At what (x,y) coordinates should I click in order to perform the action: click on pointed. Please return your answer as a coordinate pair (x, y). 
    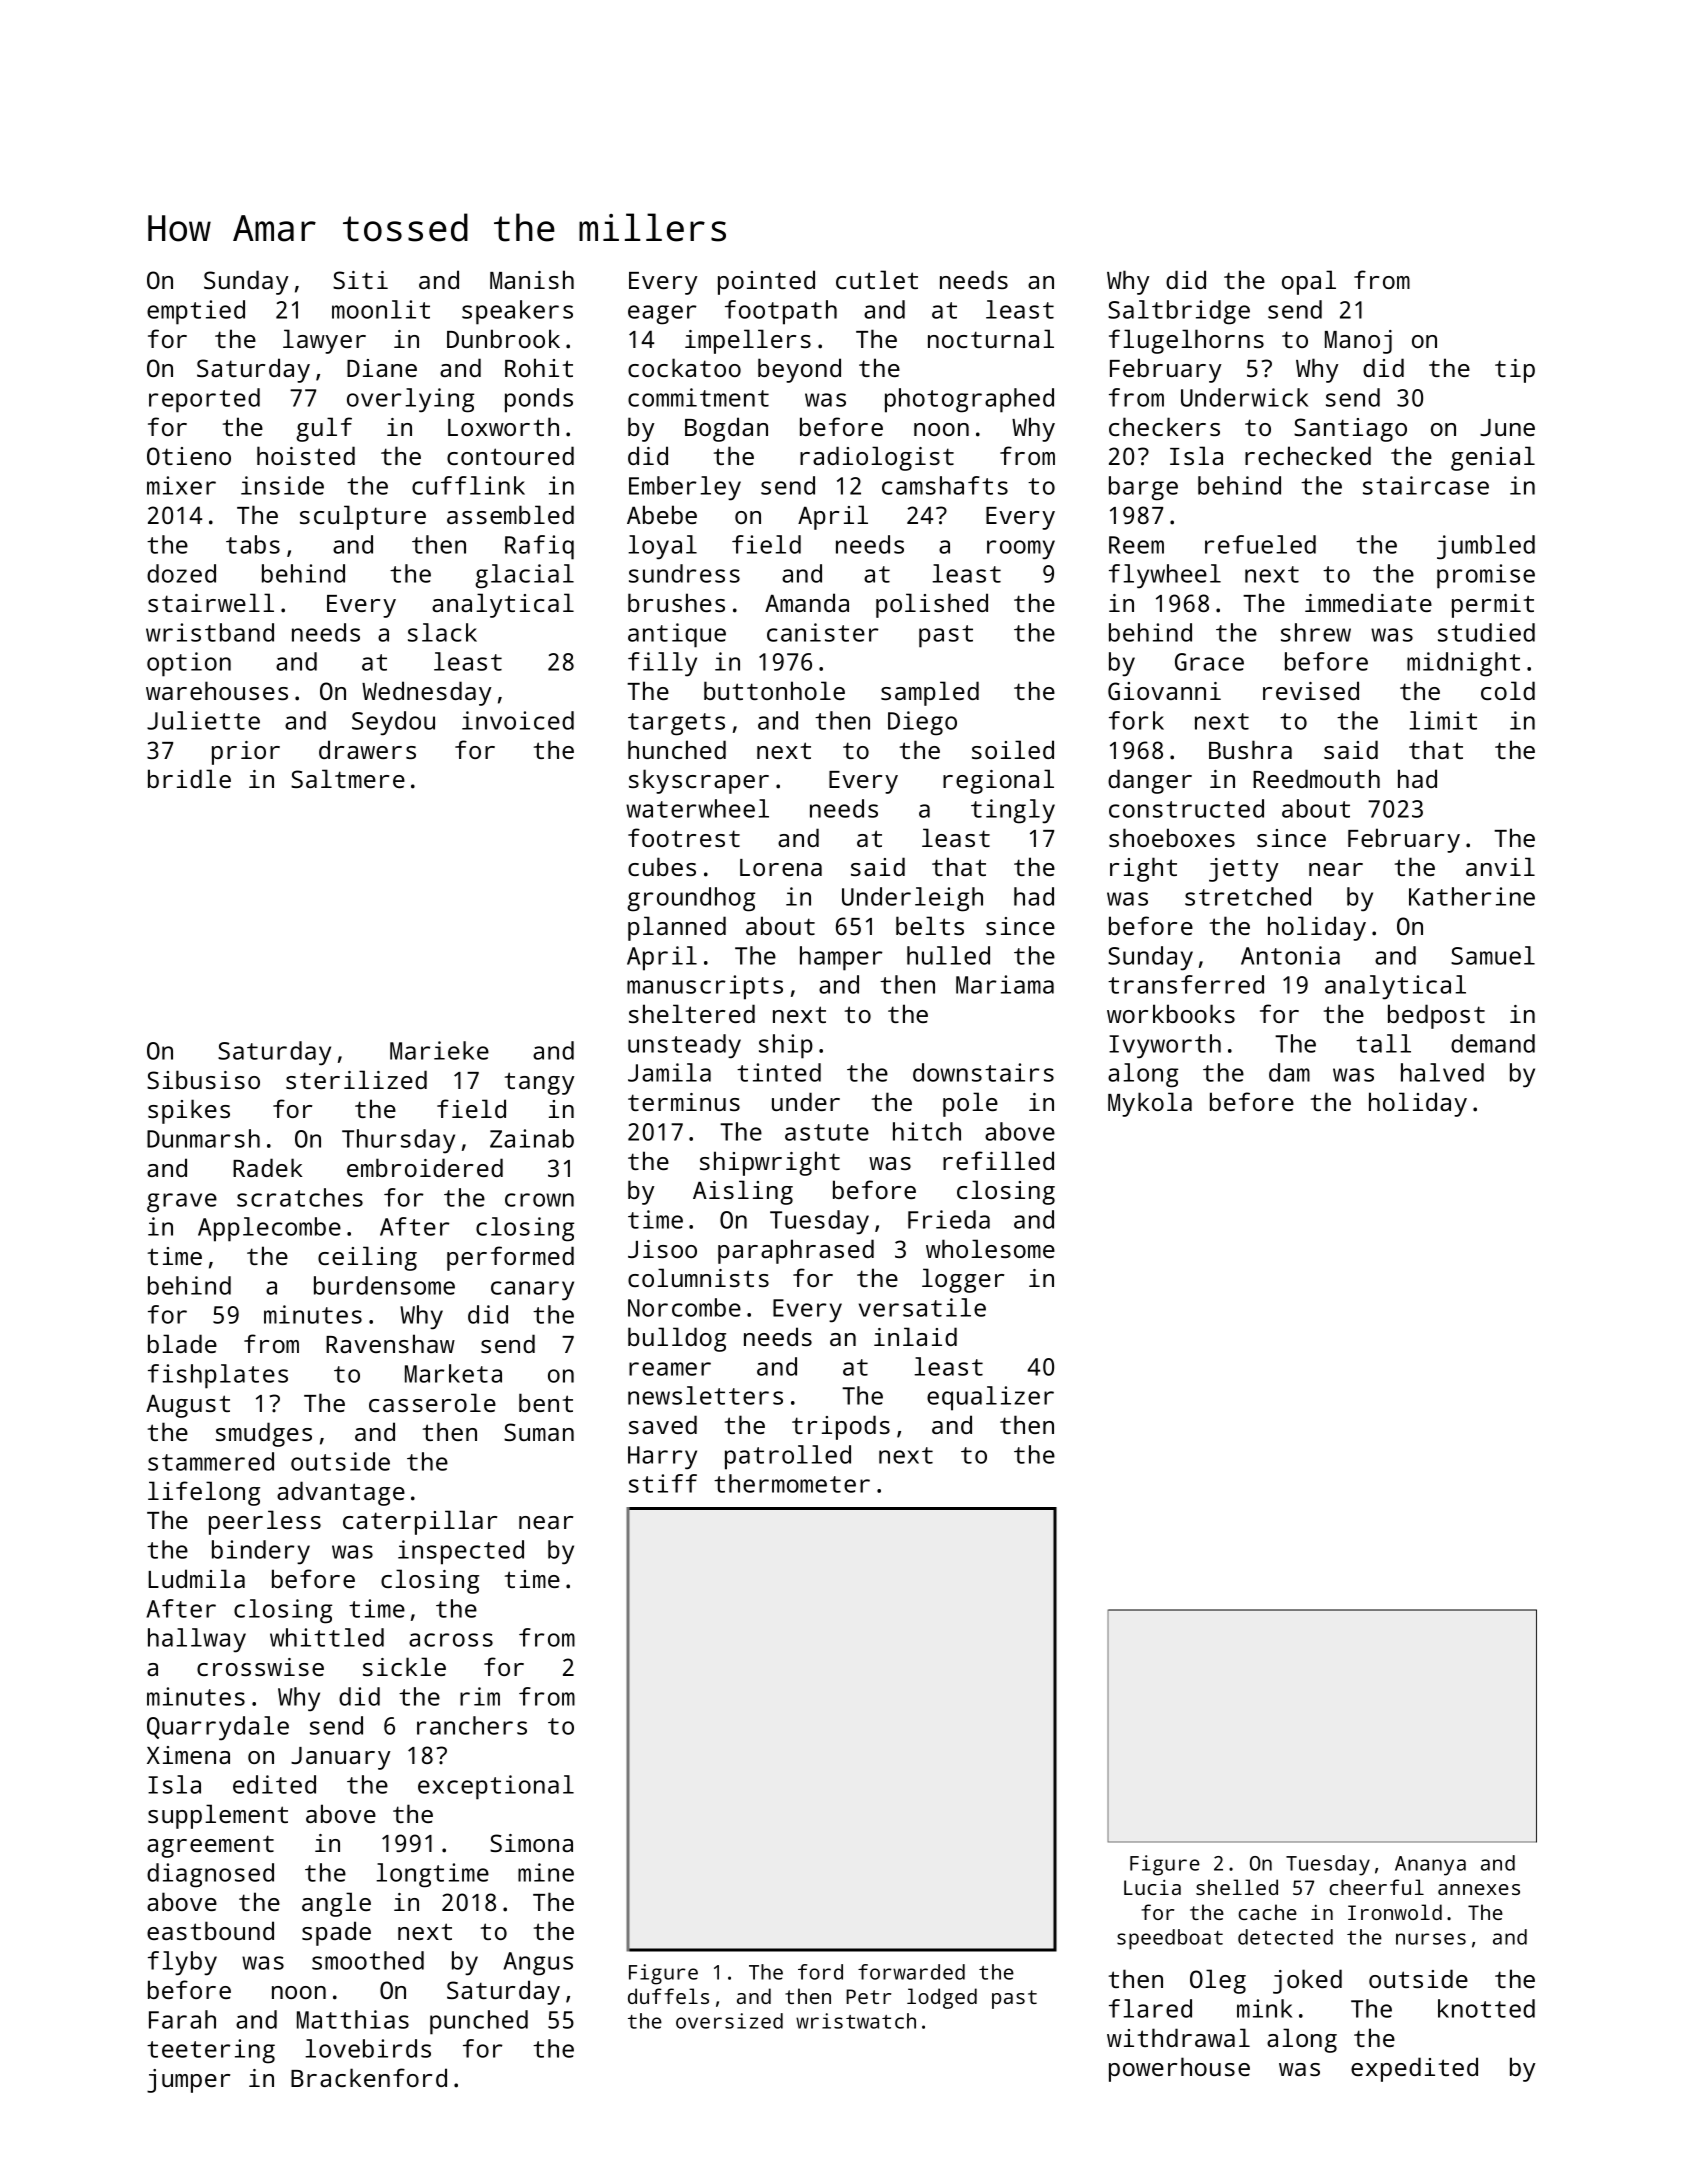
    Looking at the image, I should click on (766, 282).
